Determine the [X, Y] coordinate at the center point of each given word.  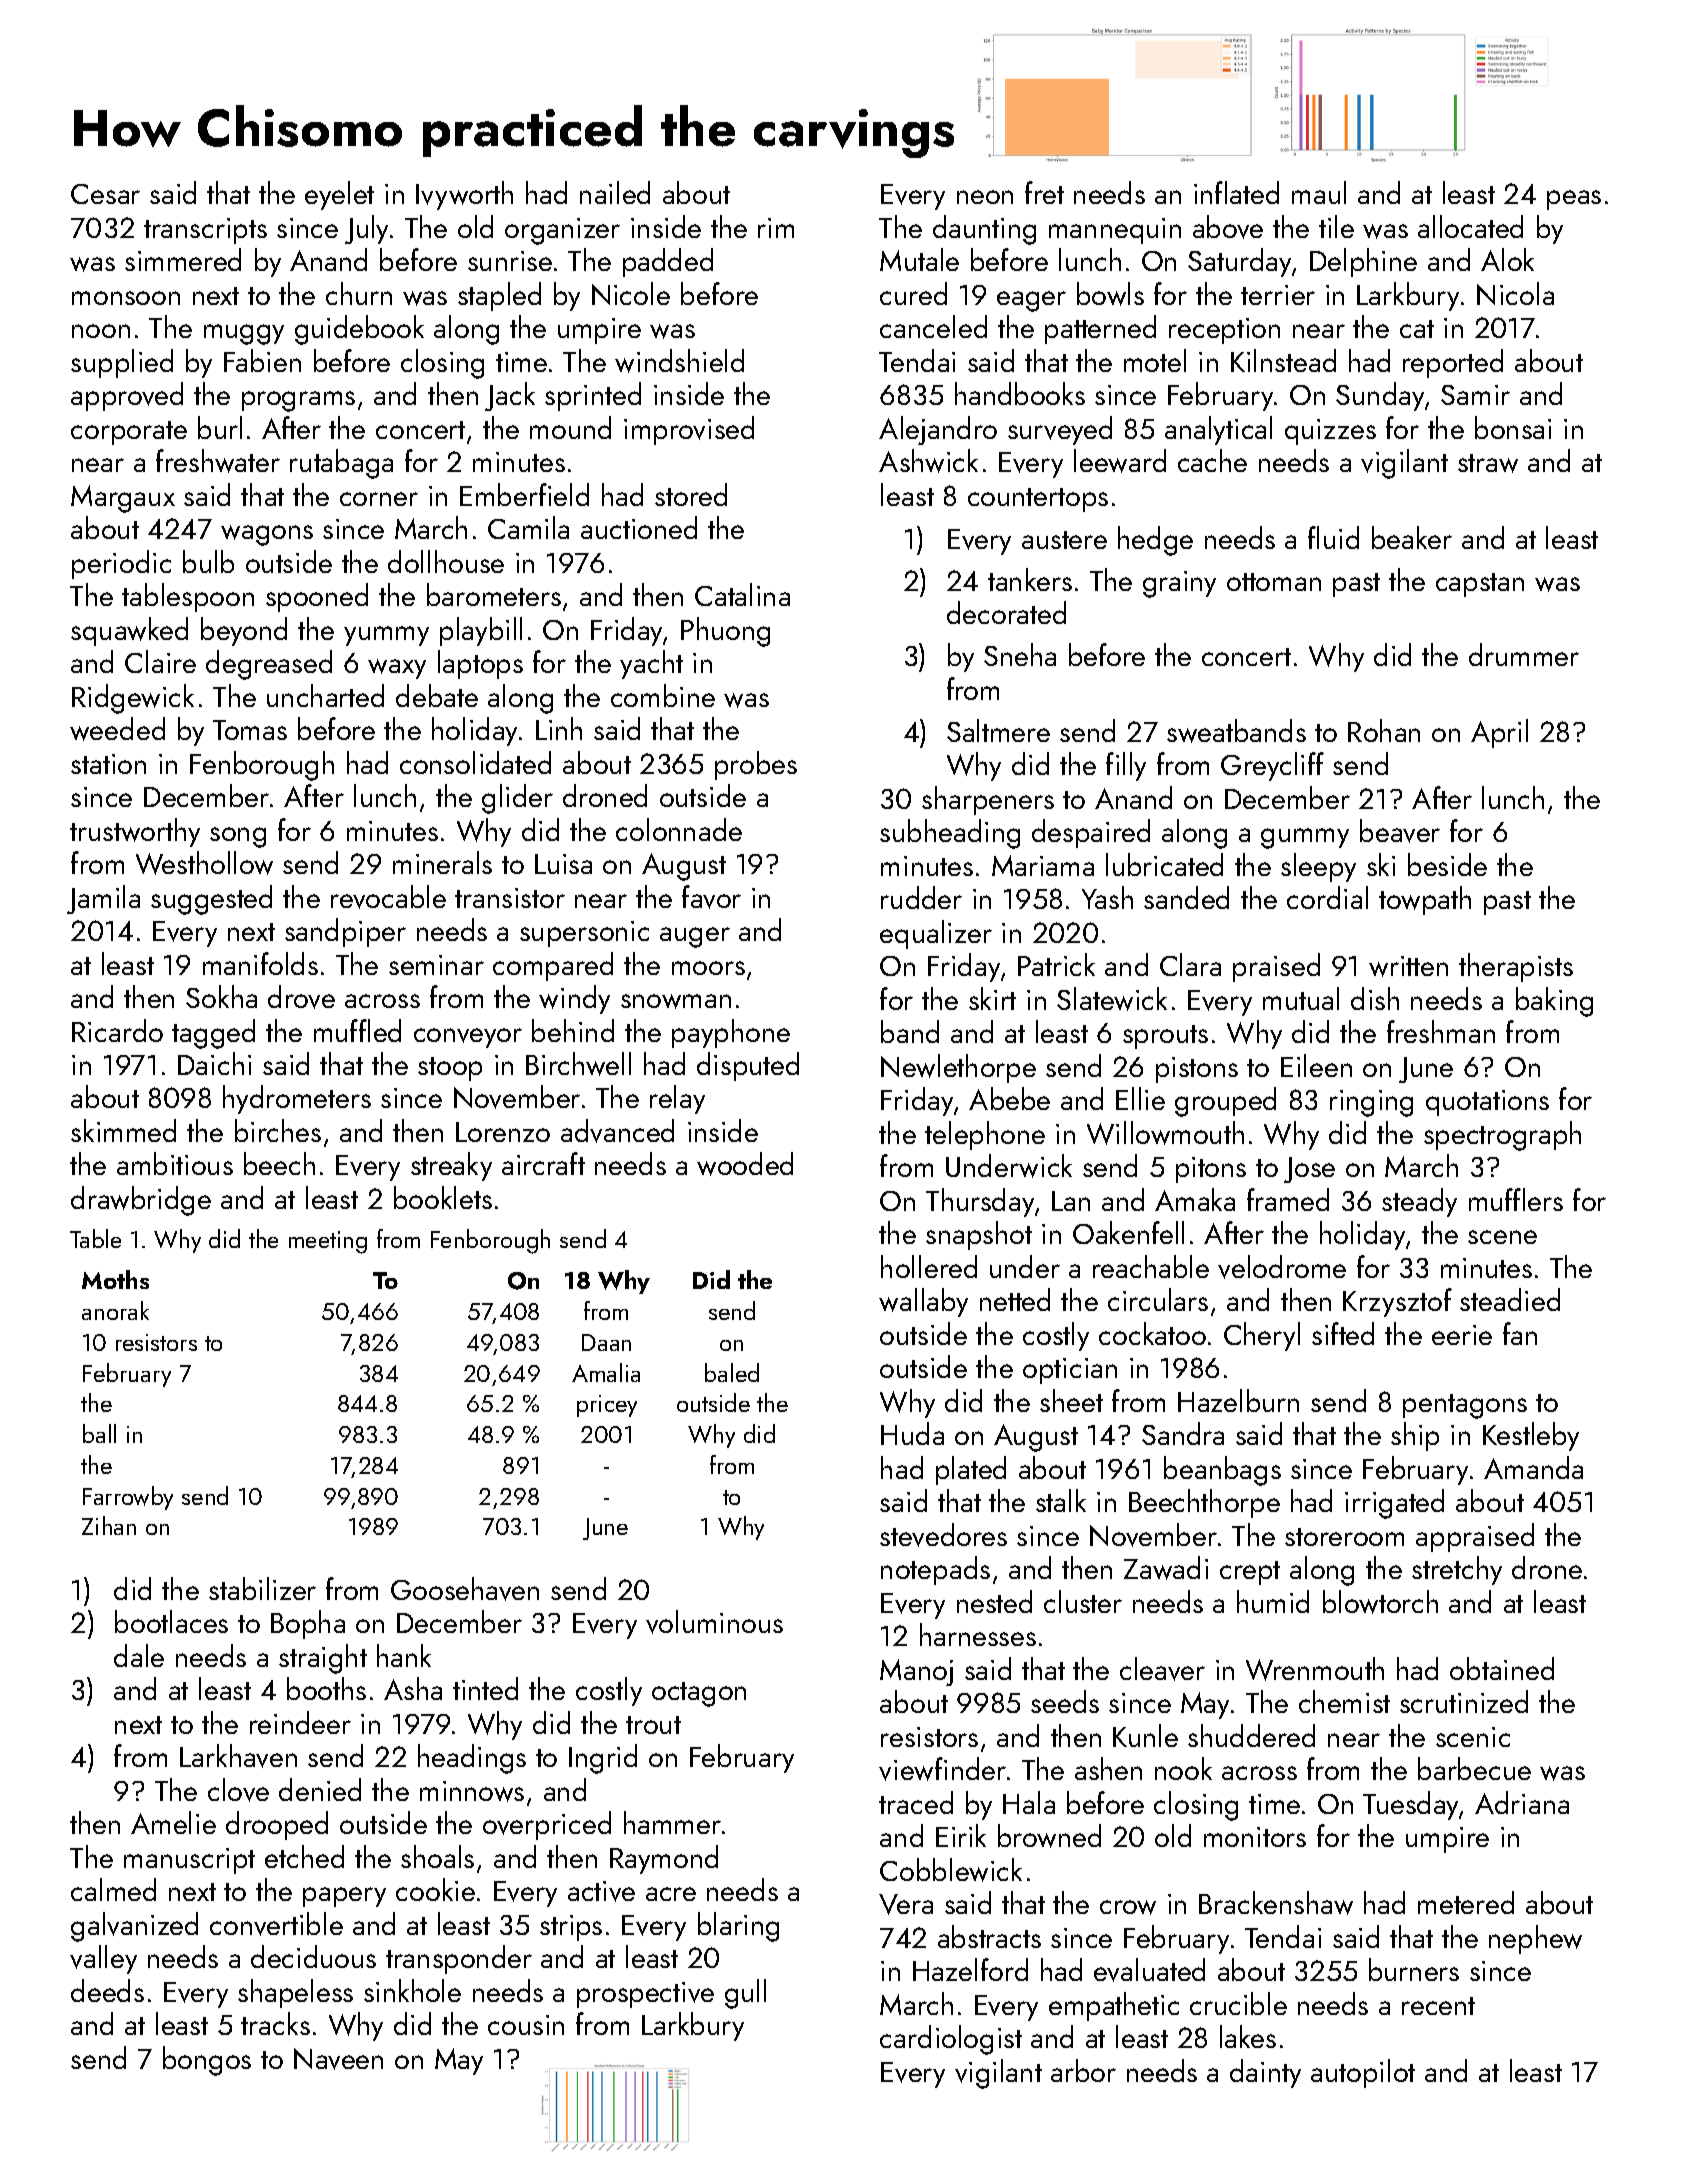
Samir [1475, 395]
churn [359, 293]
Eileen [1316, 1065]
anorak [115, 1310]
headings [472, 1759]
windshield [679, 361]
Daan [606, 1342]
